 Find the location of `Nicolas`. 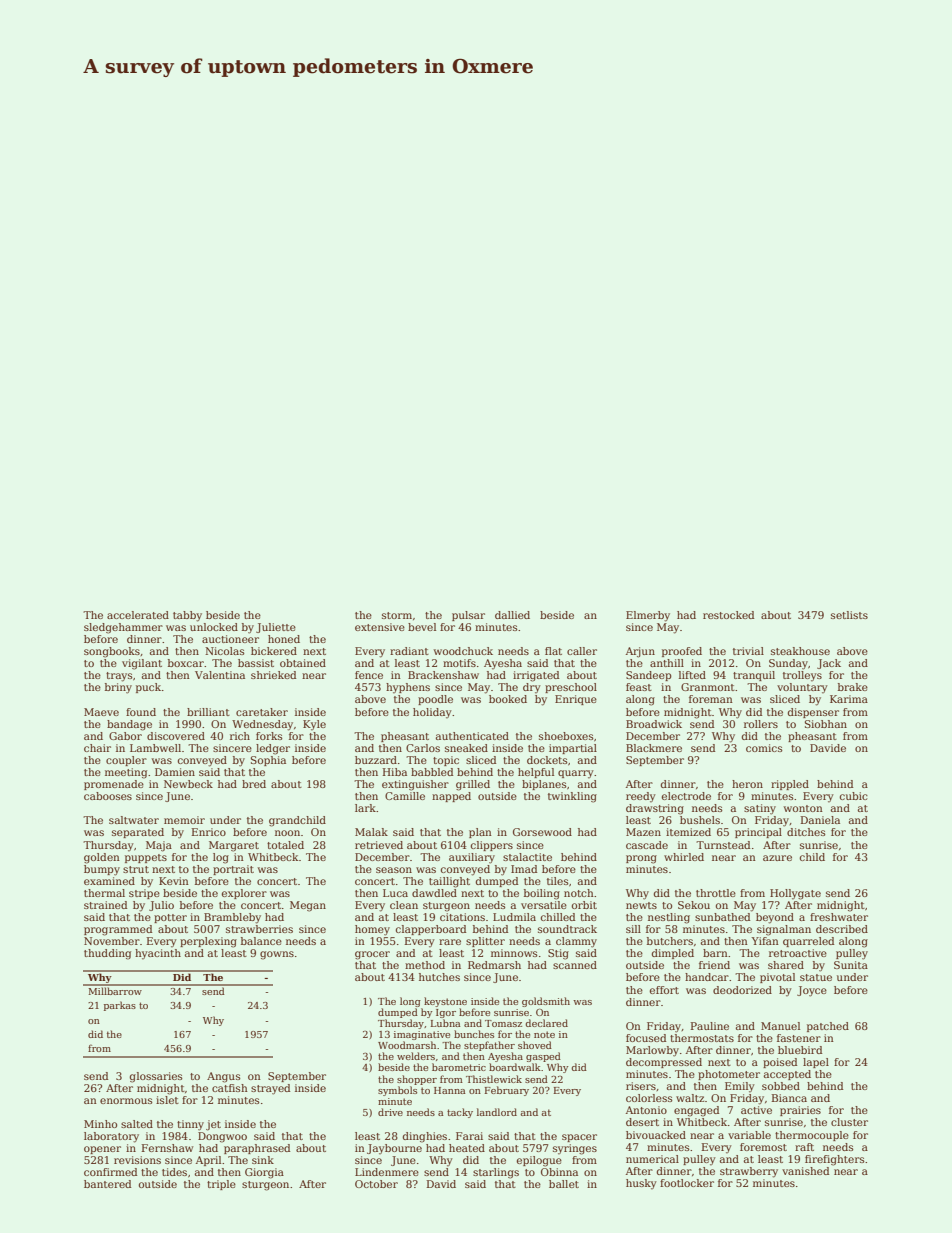

Nicolas is located at coordinates (225, 651).
